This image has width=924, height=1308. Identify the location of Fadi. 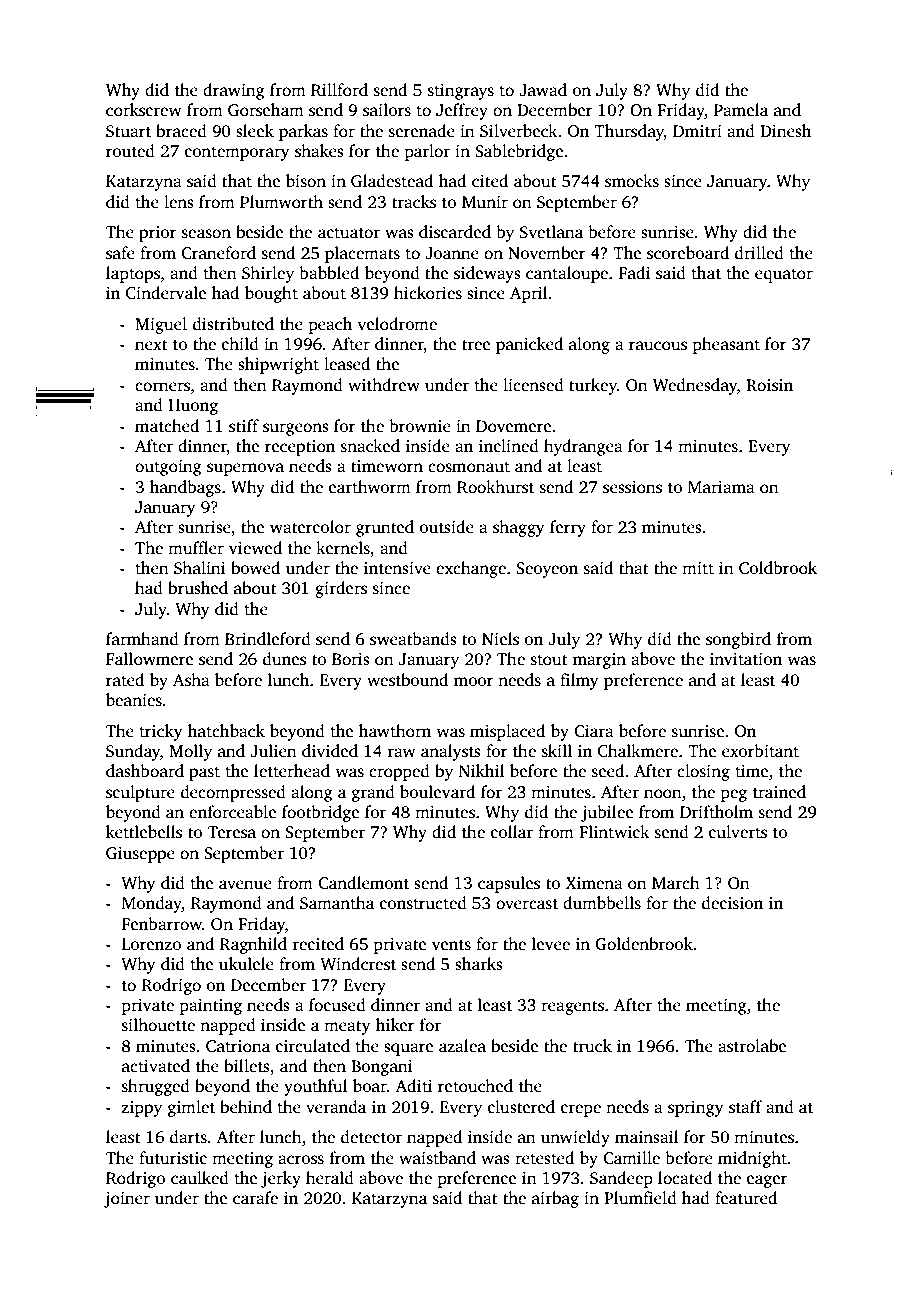
(635, 272).
